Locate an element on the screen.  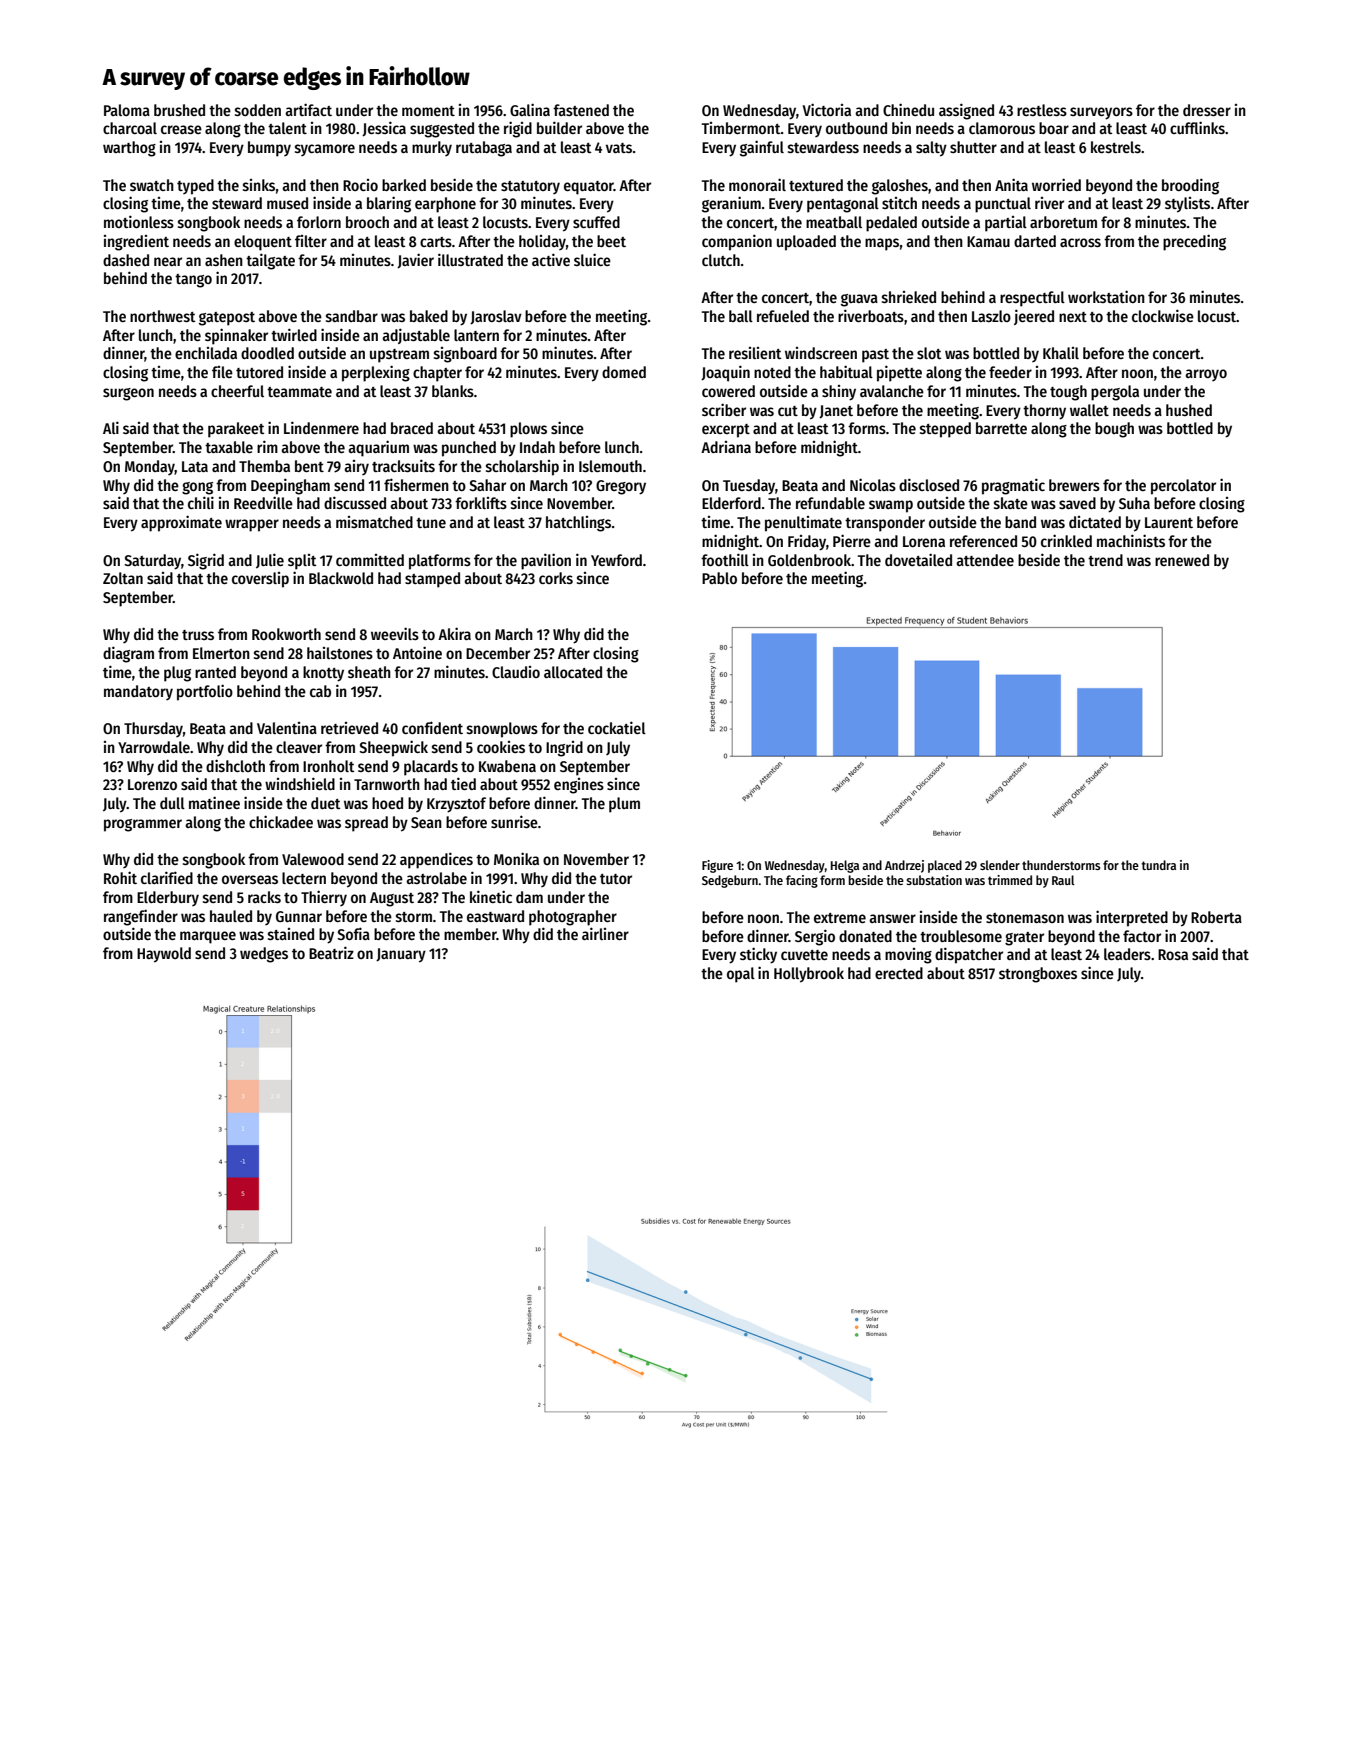
matinee is located at coordinates (214, 802).
